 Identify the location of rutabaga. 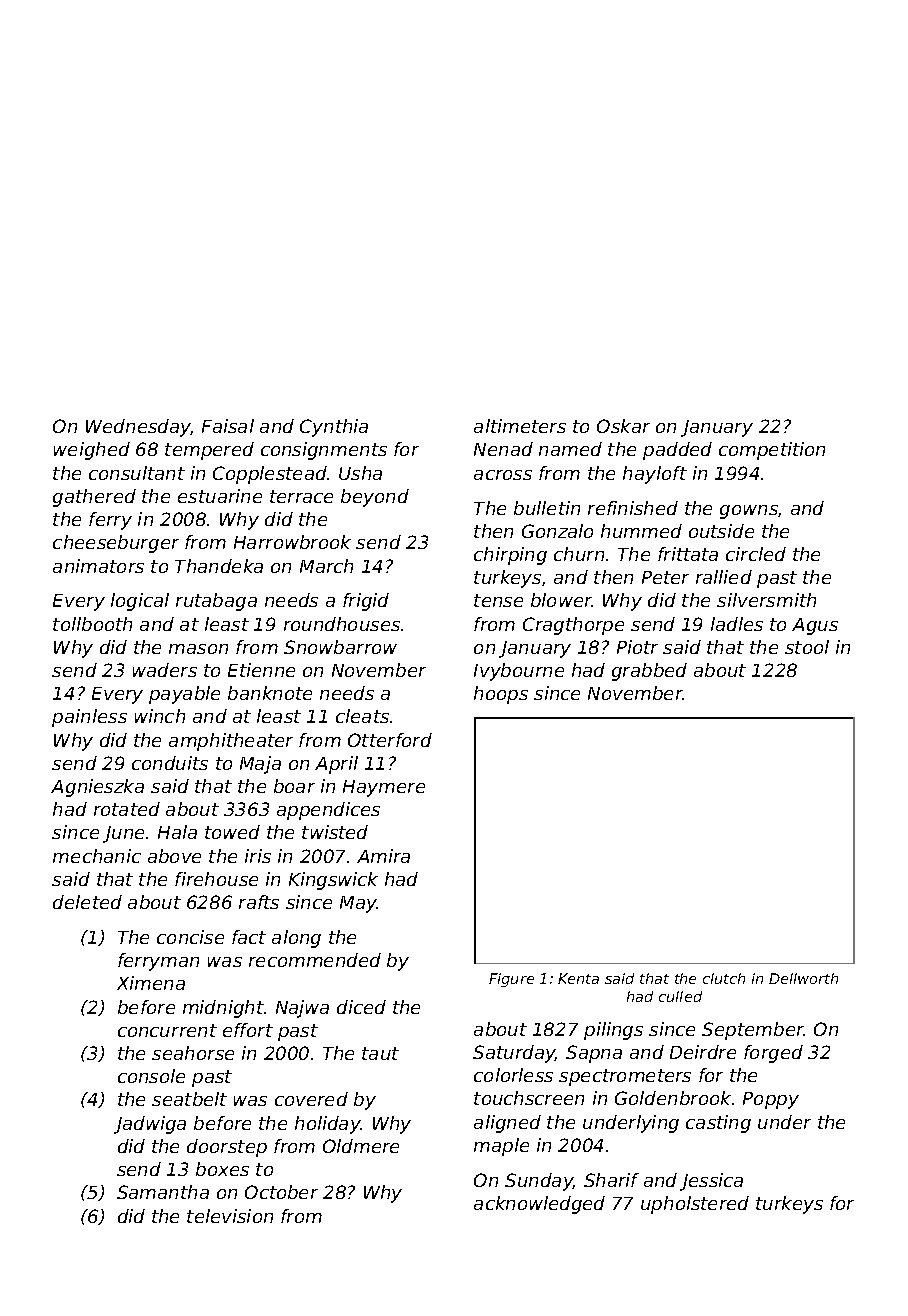
(216, 602).
